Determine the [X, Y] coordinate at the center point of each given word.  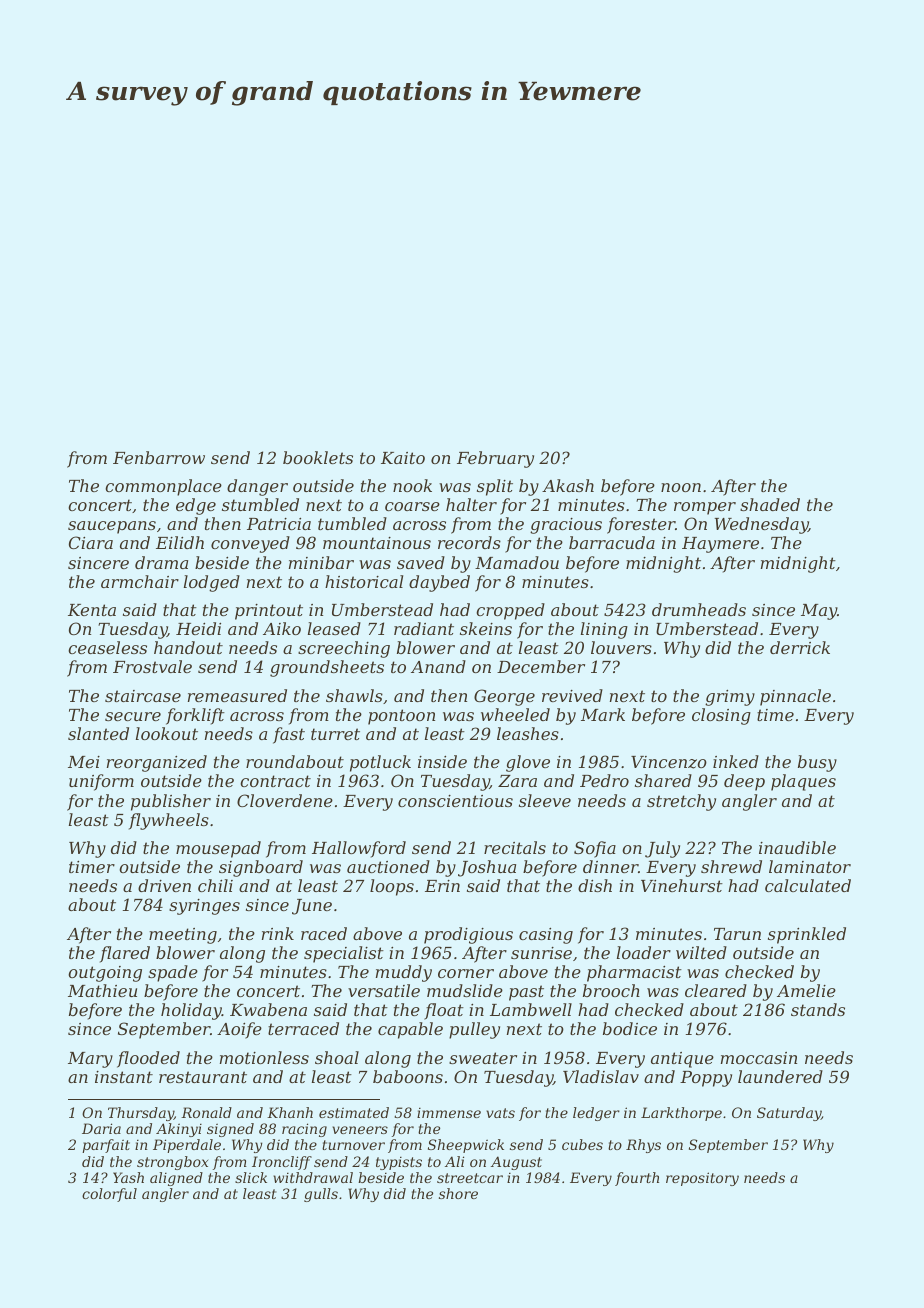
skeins [486, 628]
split [495, 487]
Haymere [720, 545]
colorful [109, 1195]
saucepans [112, 527]
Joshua [487, 868]
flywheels [169, 821]
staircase [143, 696]
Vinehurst [682, 885]
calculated [808, 885]
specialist [344, 954]
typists [399, 1163]
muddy [404, 973]
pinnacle [795, 697]
